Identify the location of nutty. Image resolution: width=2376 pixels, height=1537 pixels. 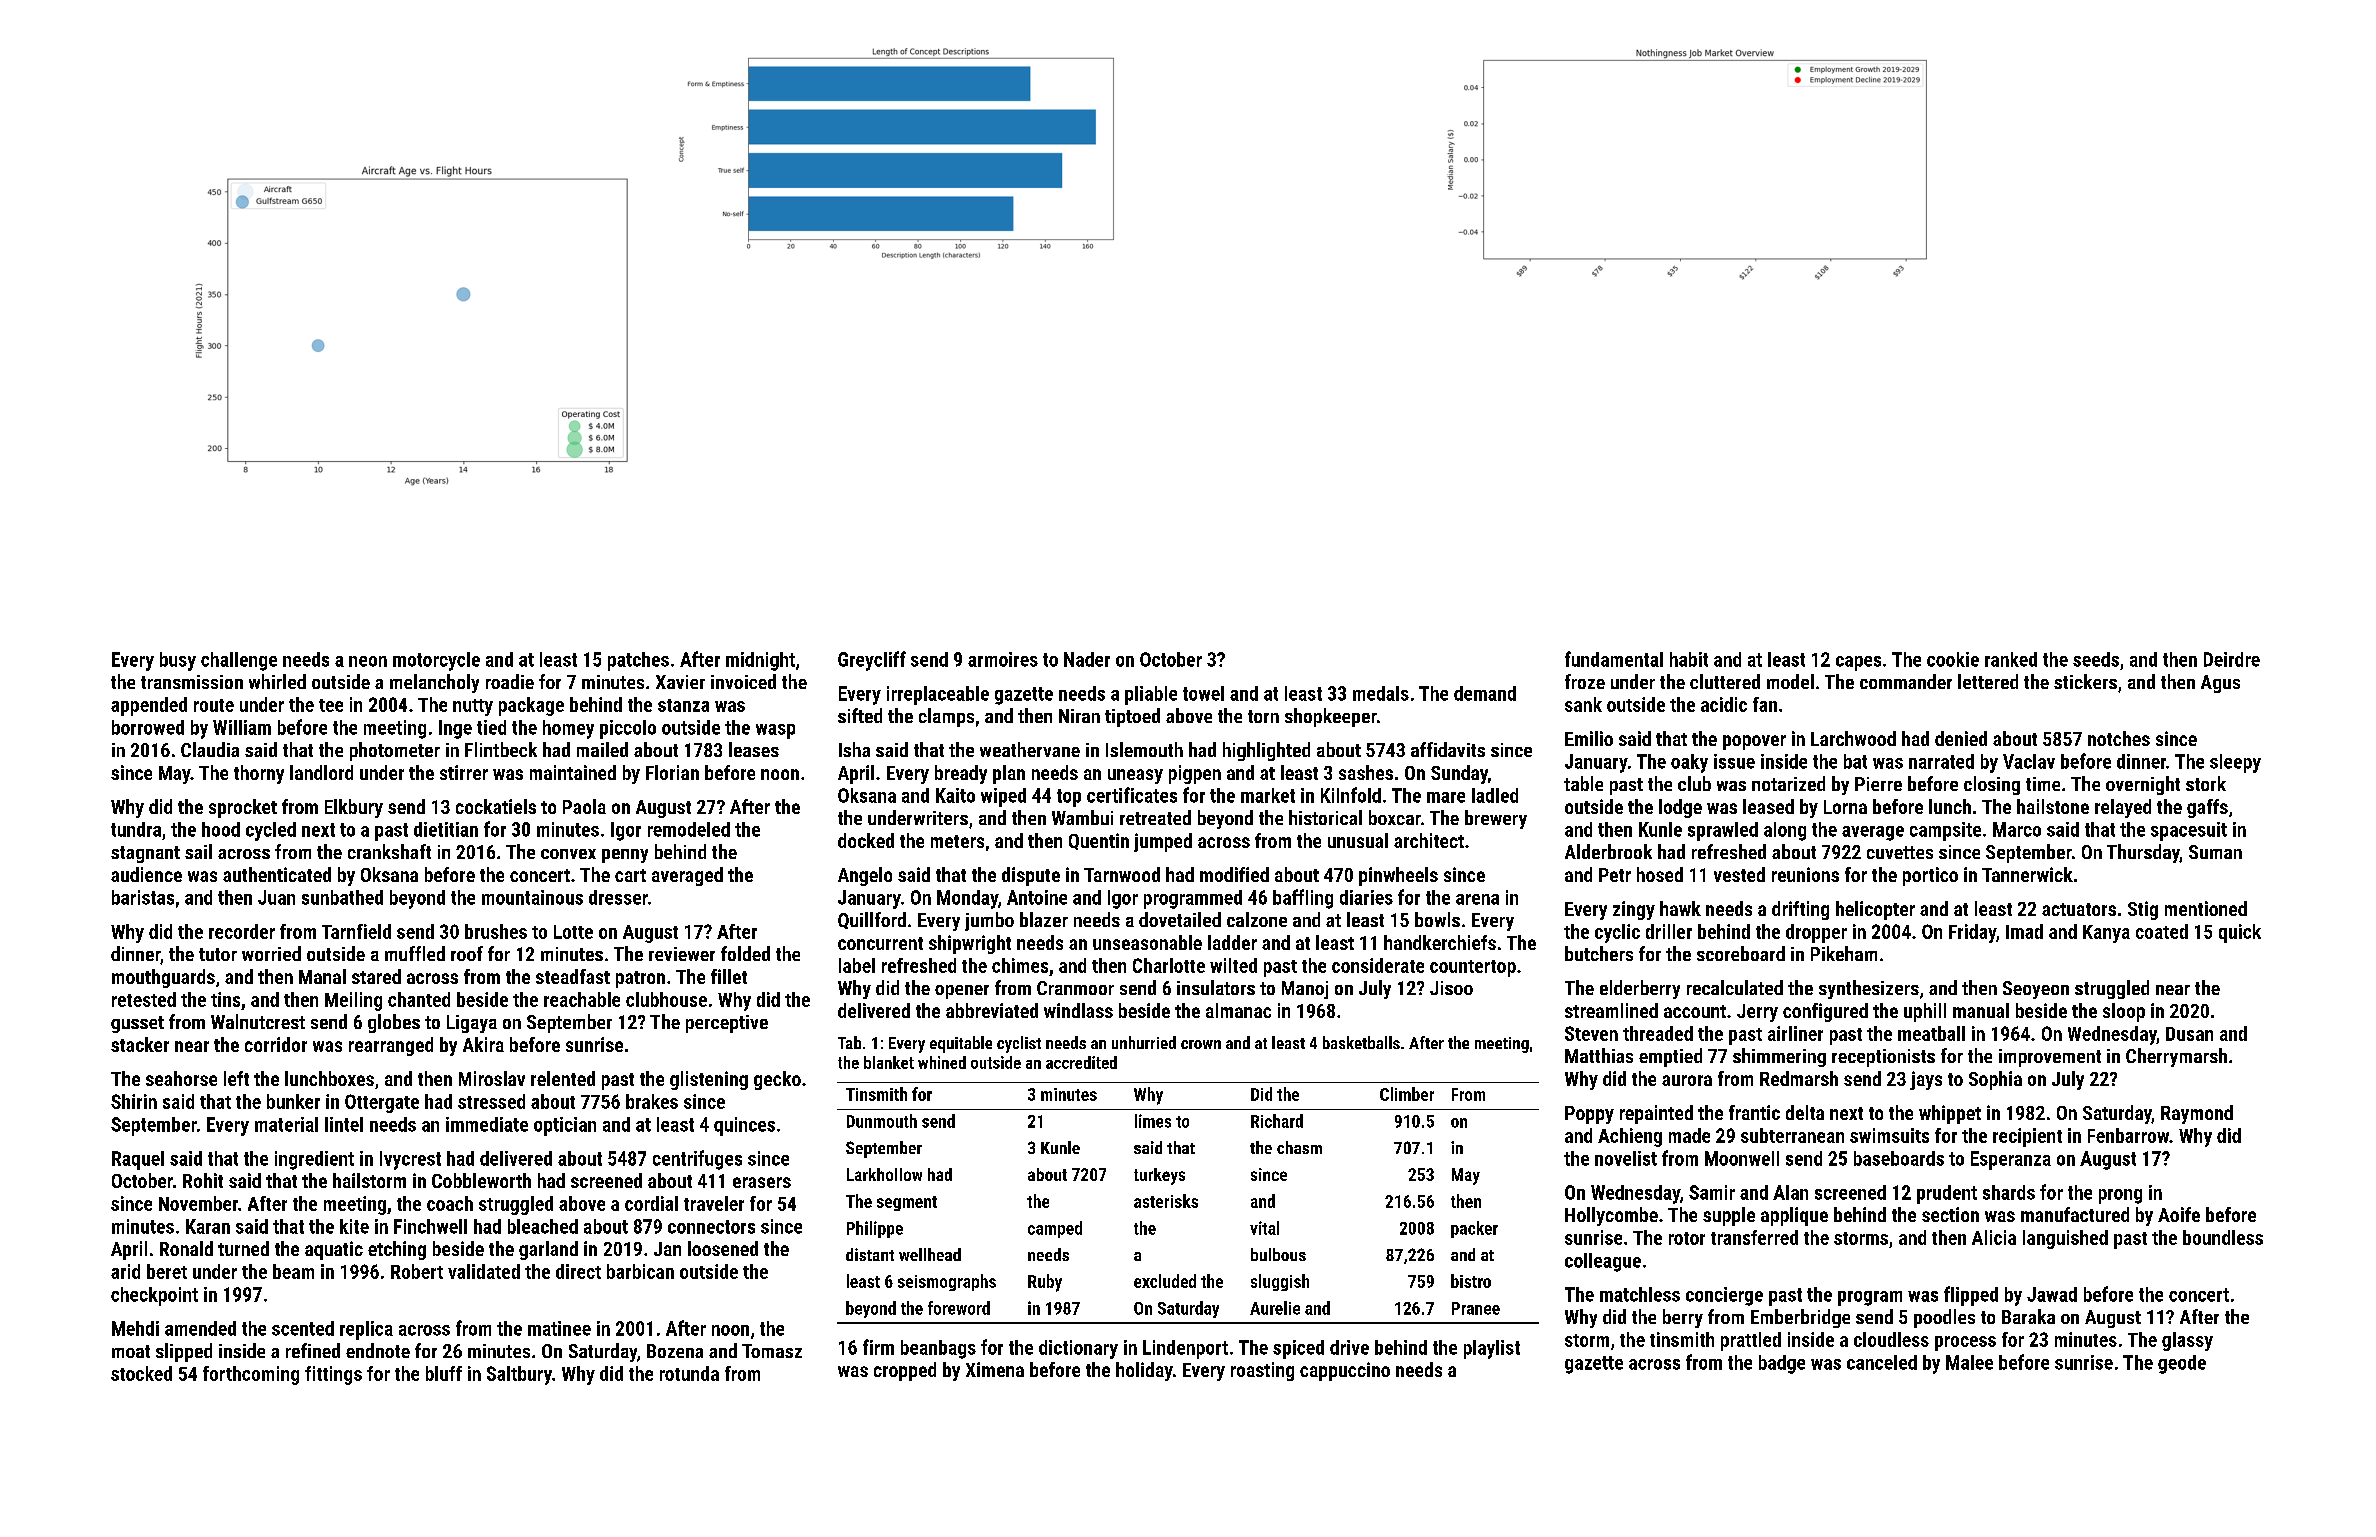
(473, 707).
